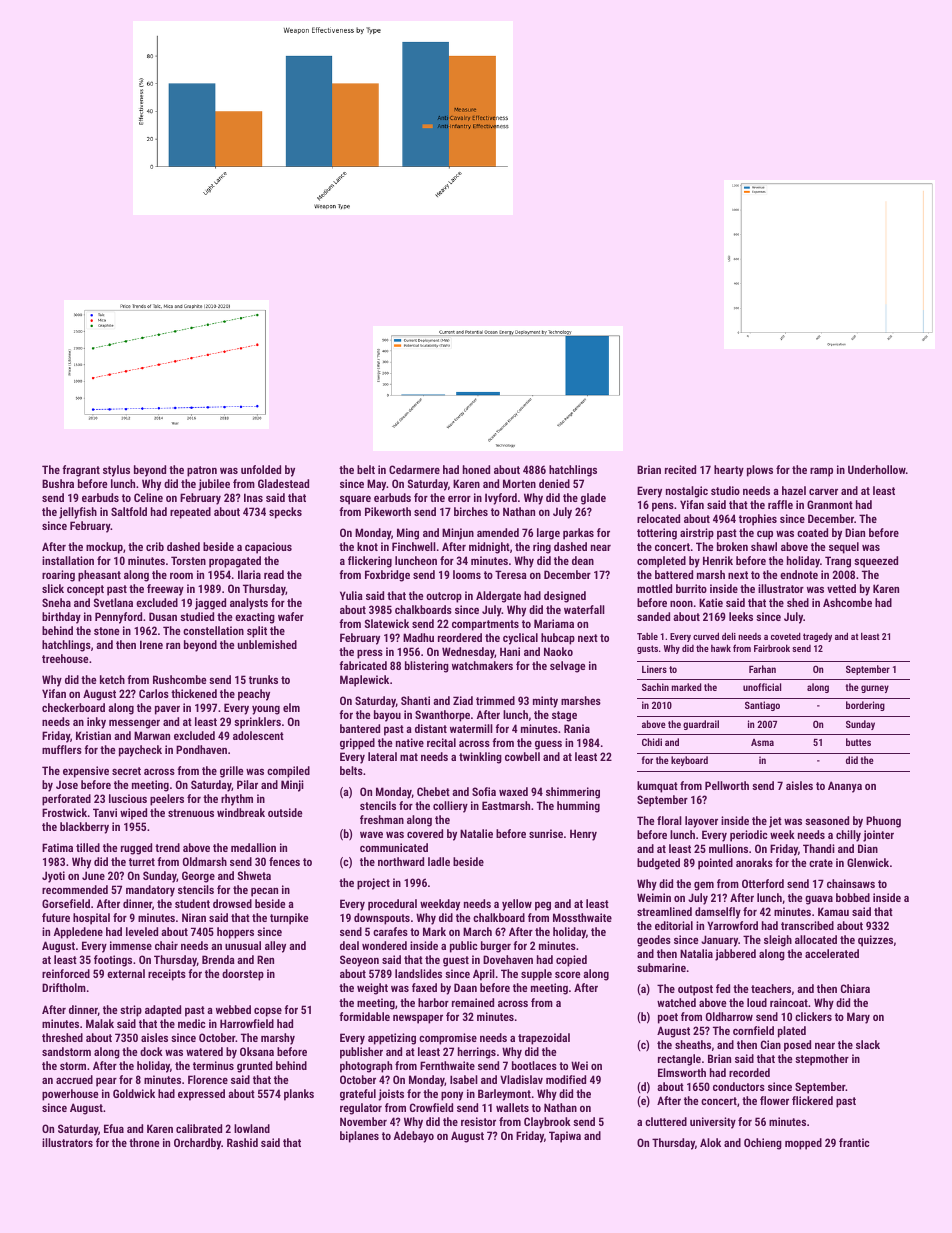 The width and height of the page is (952, 1233). Describe the element at coordinates (711, 602) in the page. I see `Katie` at that location.
